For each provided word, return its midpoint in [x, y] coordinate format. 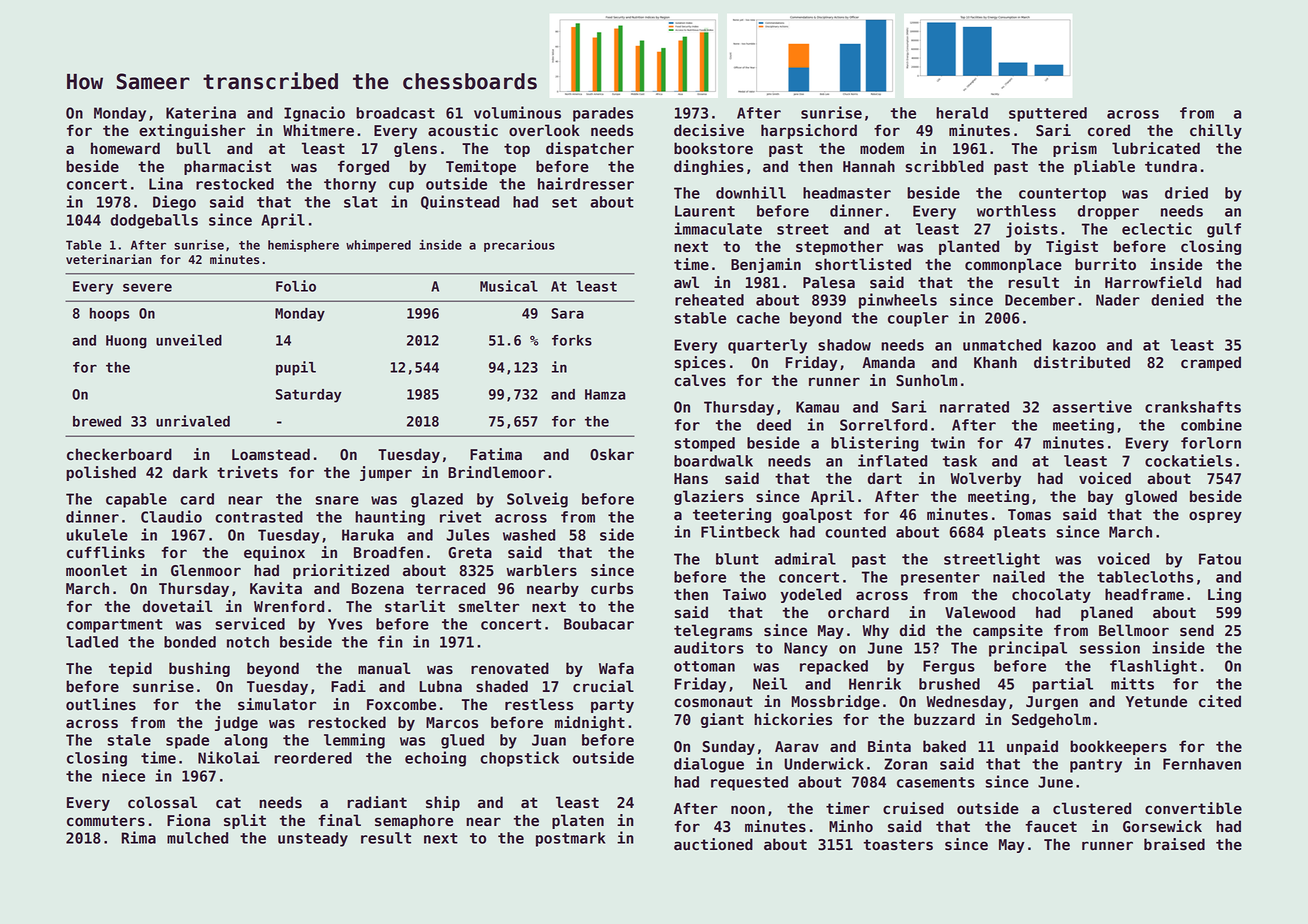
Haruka [368, 535]
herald [962, 113]
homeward [125, 148]
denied [1177, 299]
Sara [567, 313]
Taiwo [744, 594]
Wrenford [289, 606]
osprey [1215, 517]
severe [147, 287]
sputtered [1048, 114]
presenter [940, 579]
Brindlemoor [496, 472]
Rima [138, 837]
